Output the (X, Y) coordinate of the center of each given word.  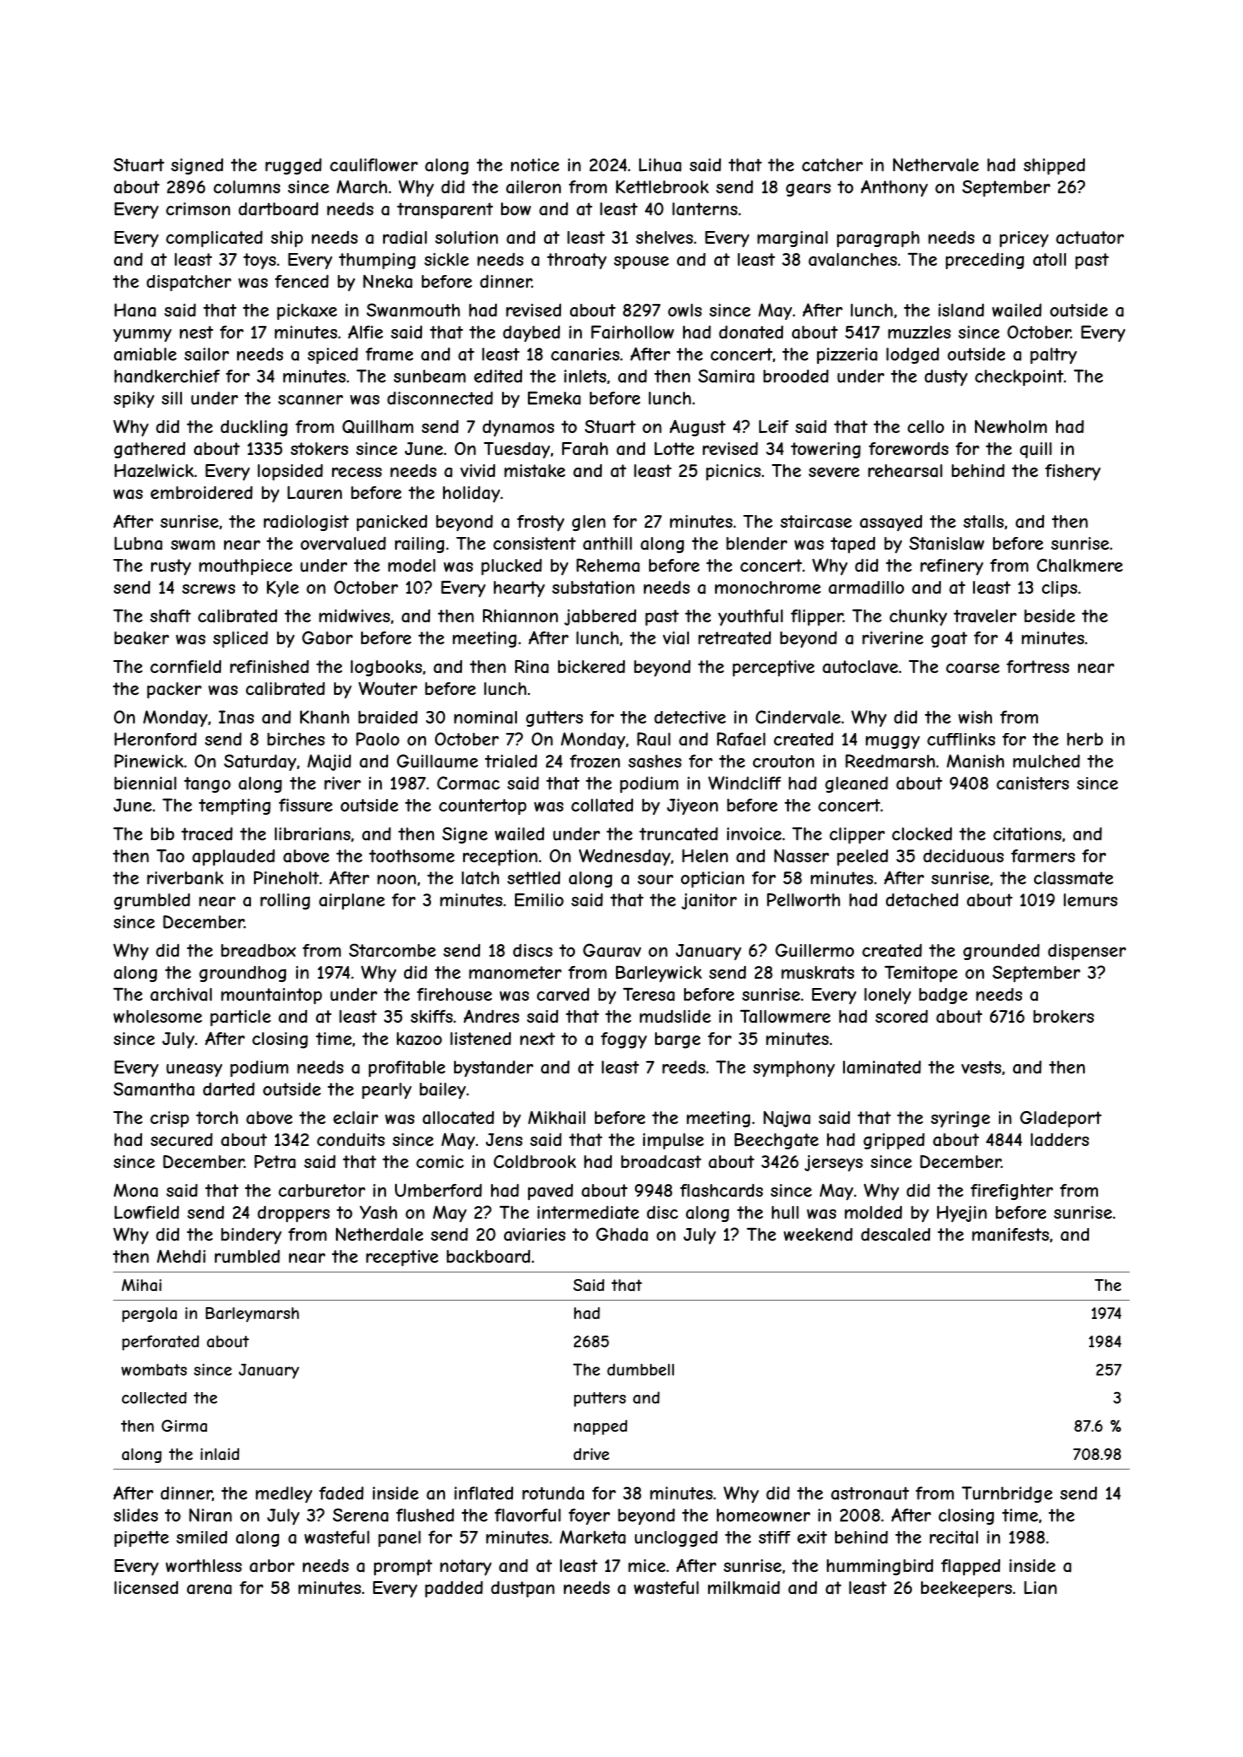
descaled (895, 1234)
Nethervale (936, 165)
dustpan (523, 1589)
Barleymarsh (252, 1314)
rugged (293, 166)
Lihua (660, 165)
